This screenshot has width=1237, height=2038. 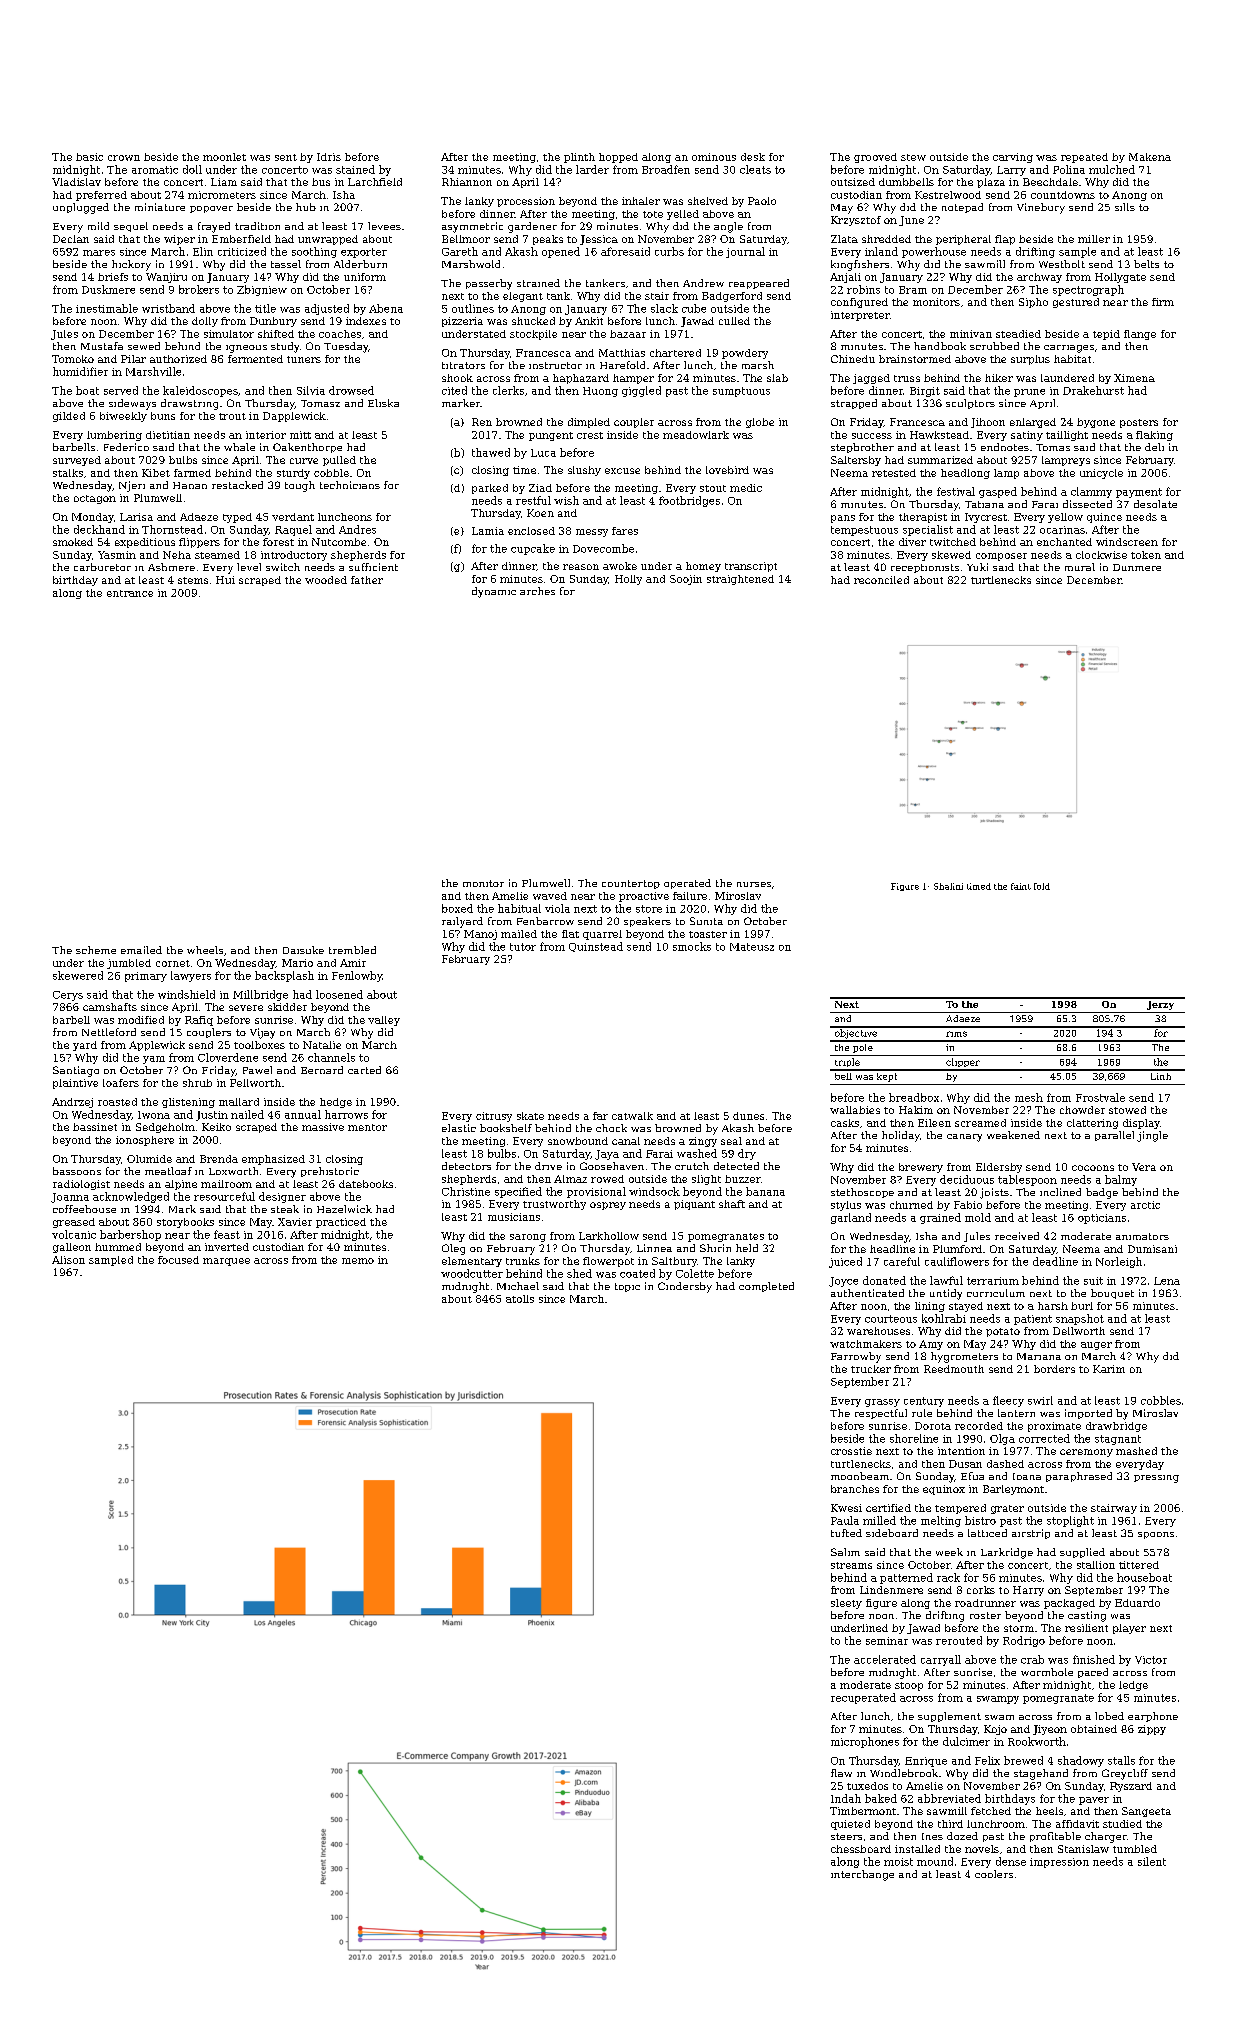 What do you see at coordinates (740, 580) in the screenshot?
I see `straightened` at bounding box center [740, 580].
